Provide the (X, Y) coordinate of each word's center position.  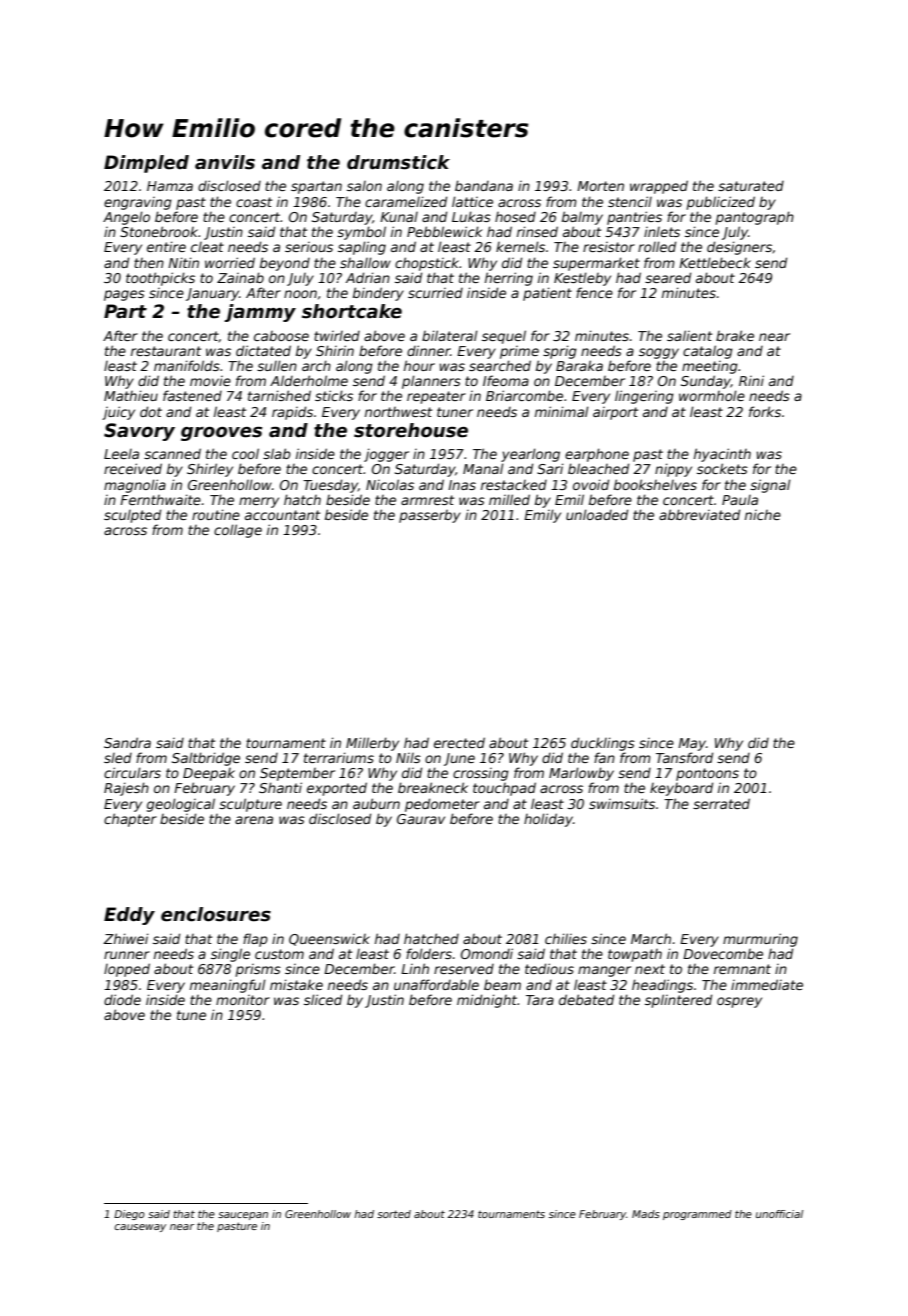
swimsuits (622, 803)
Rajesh (126, 789)
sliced (323, 999)
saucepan (243, 1216)
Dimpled (146, 164)
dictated (263, 350)
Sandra (127, 742)
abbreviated (699, 514)
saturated (751, 186)
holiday (548, 820)
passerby (430, 516)
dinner (428, 350)
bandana (484, 185)
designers (739, 248)
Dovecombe (723, 954)
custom (279, 954)
